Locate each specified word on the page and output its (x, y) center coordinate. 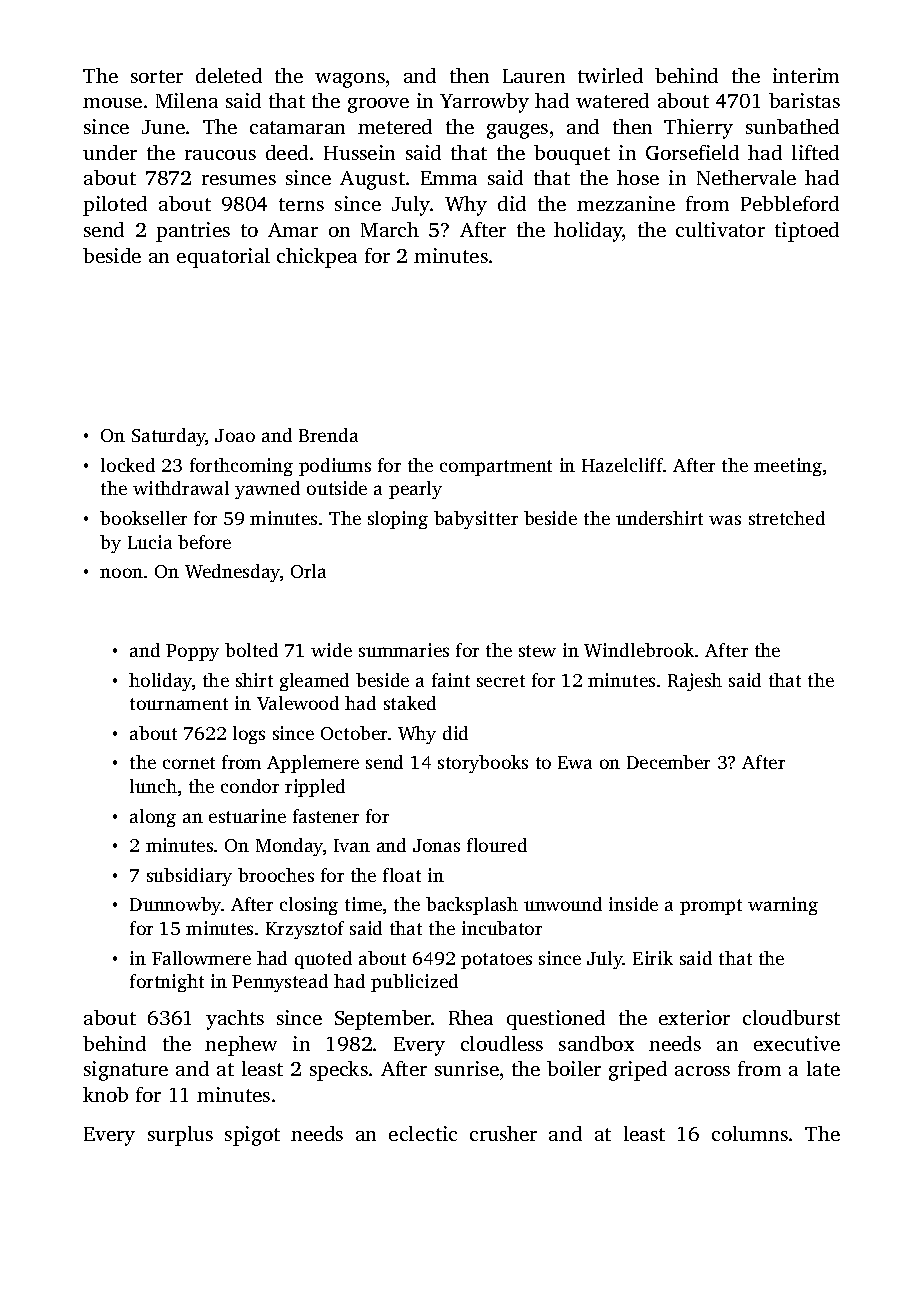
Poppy (192, 652)
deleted (229, 75)
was (725, 520)
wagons (350, 80)
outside (337, 488)
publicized (414, 983)
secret (501, 681)
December (668, 762)
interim (806, 75)
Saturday (169, 437)
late (823, 1068)
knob (105, 1094)
